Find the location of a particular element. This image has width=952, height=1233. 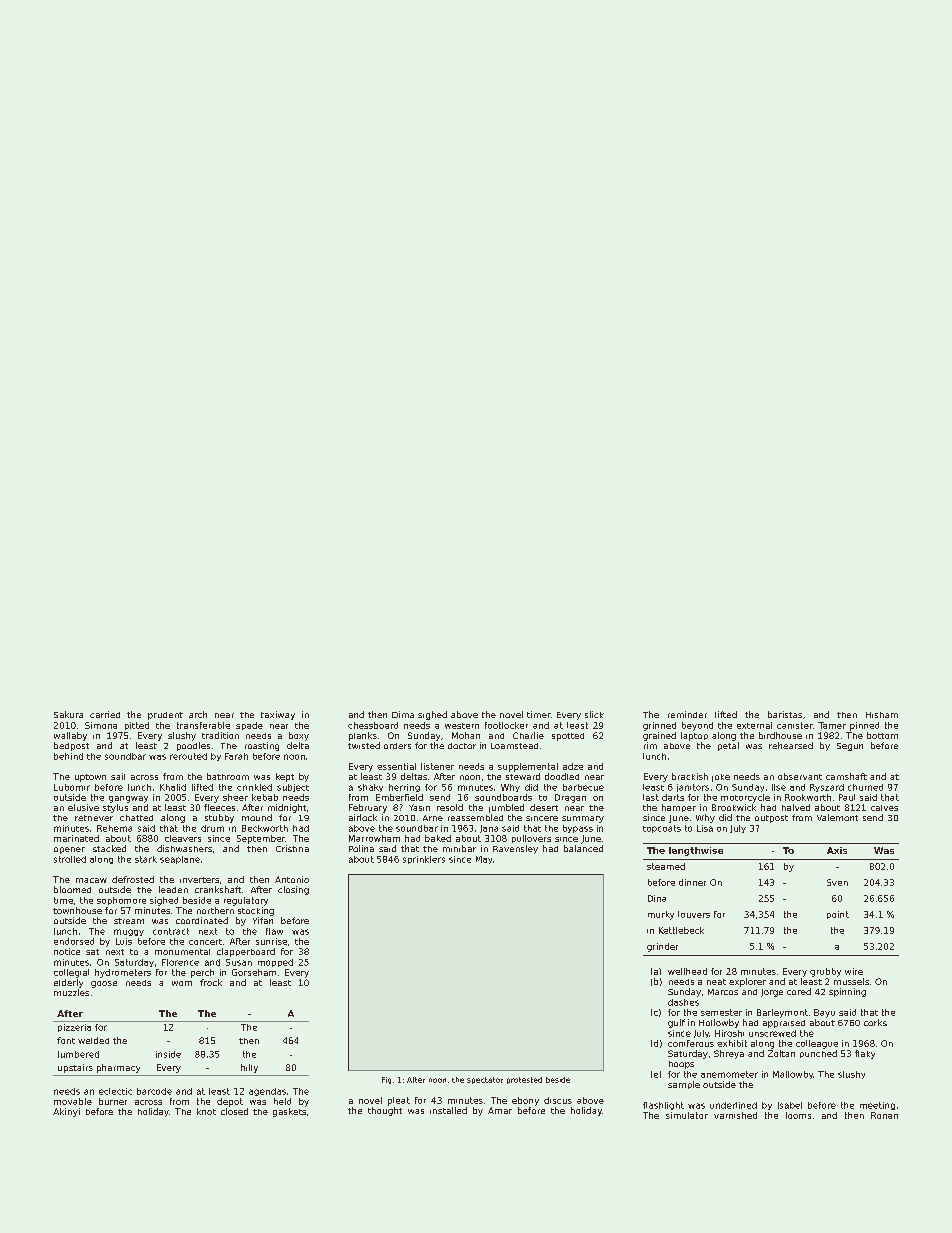

grubby is located at coordinates (825, 972).
